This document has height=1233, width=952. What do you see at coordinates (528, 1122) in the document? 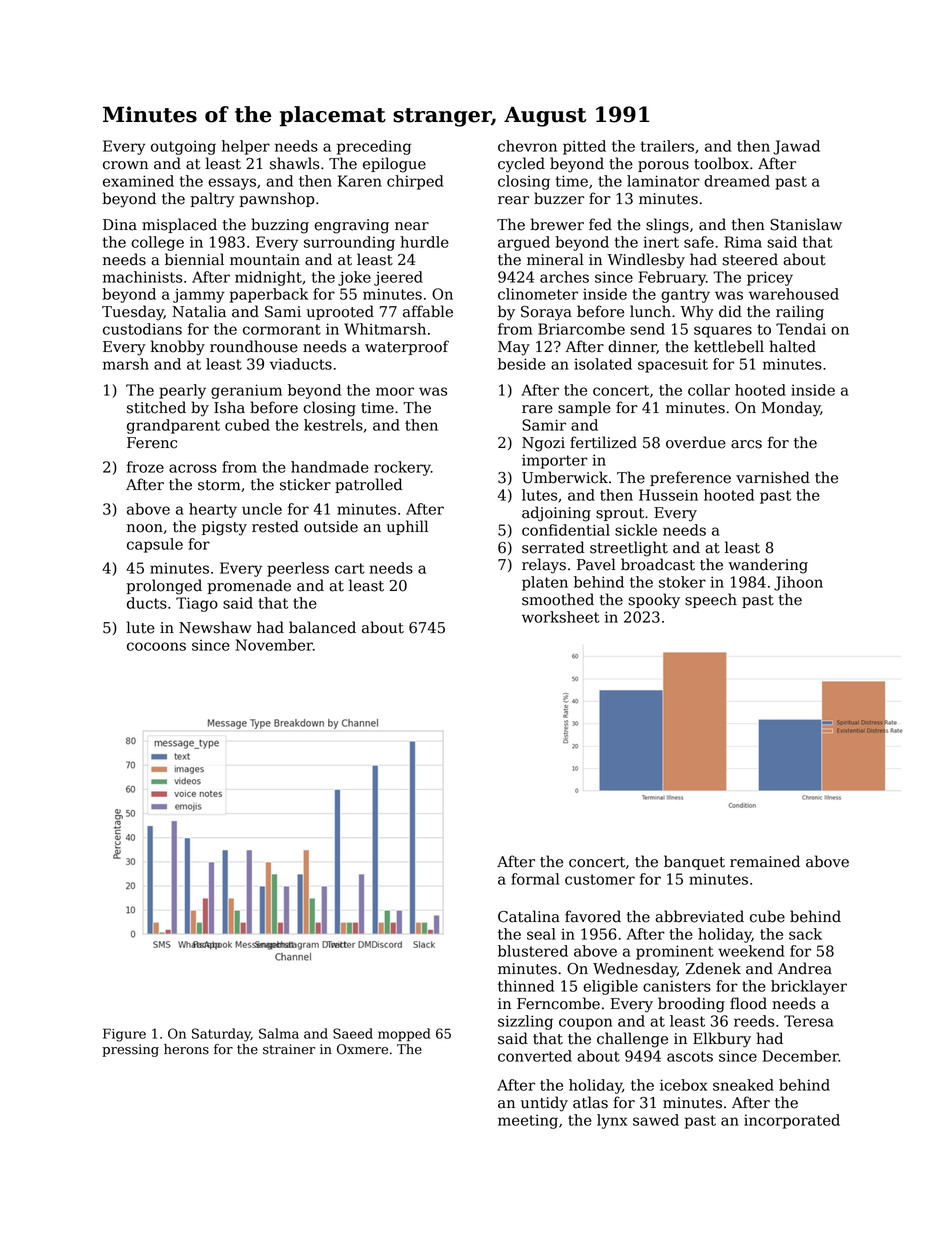
I see `meeting` at bounding box center [528, 1122].
